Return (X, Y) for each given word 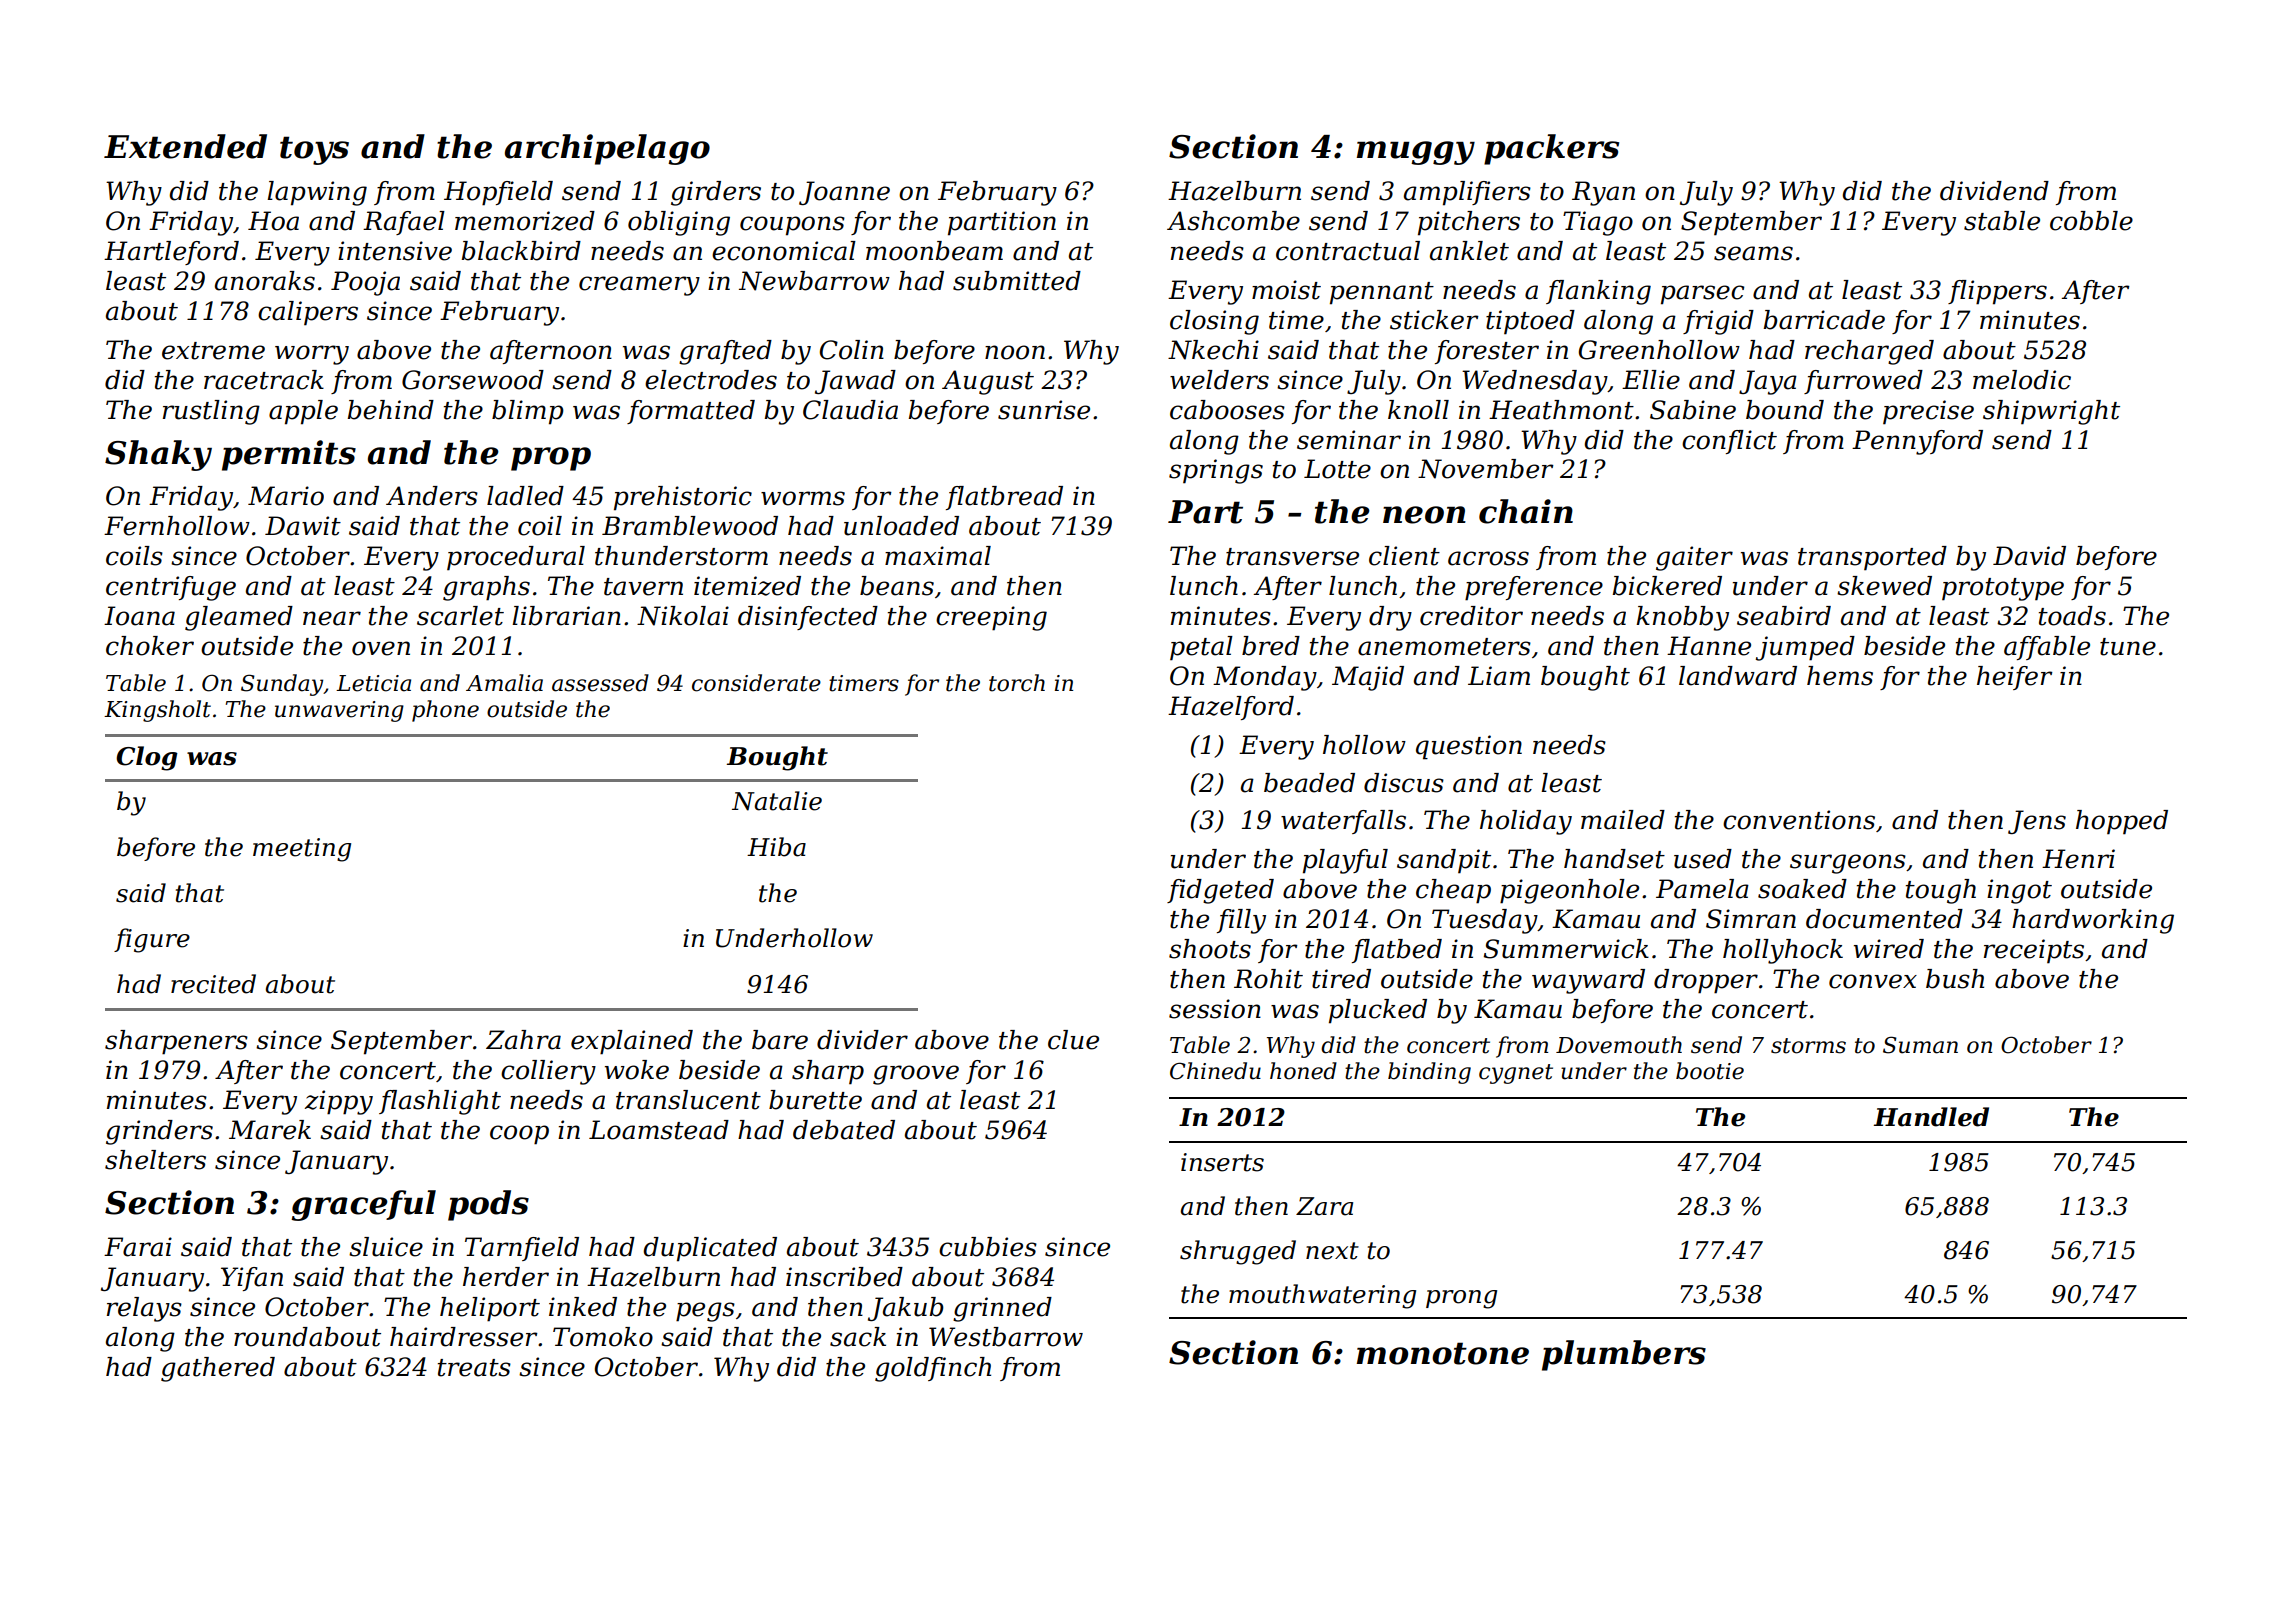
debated (844, 1130)
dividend (1994, 191)
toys (314, 150)
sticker (1434, 320)
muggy (1416, 153)
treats (474, 1368)
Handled (1931, 1117)
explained (632, 1042)
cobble (2091, 221)
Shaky (158, 455)
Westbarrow (1006, 1337)
